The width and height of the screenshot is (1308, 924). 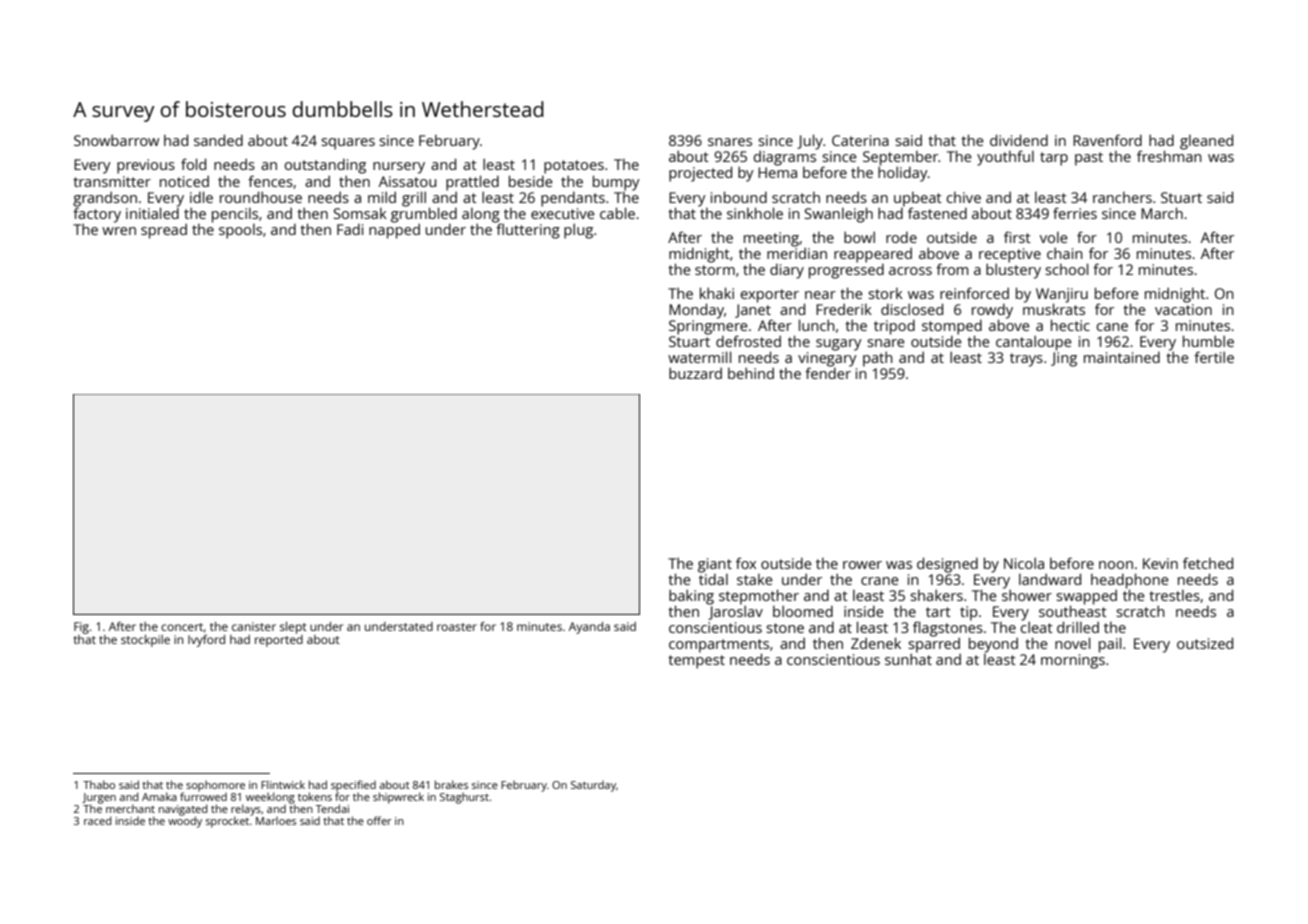 I want to click on Saturday, so click(x=593, y=786).
